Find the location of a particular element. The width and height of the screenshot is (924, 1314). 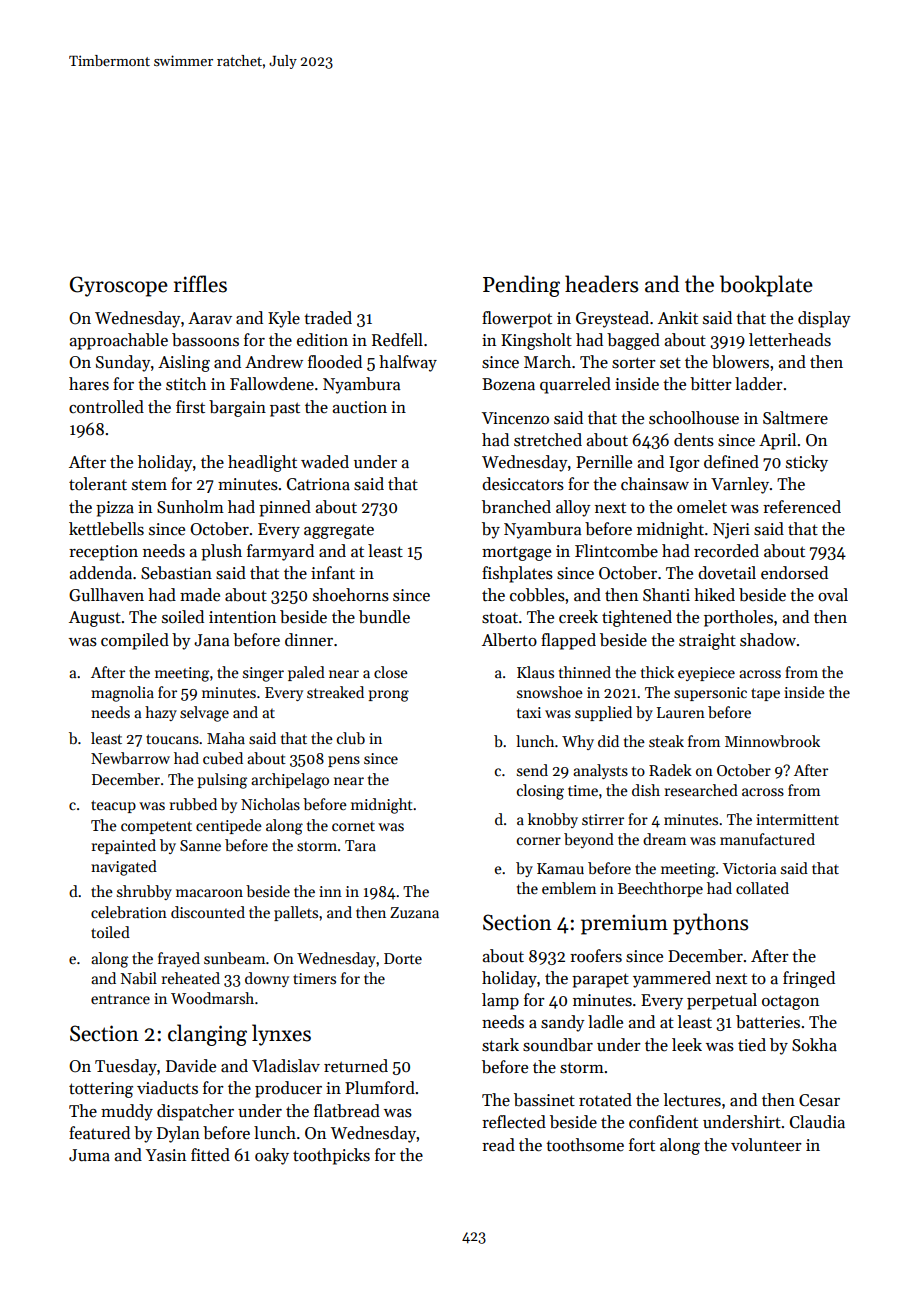

Gyroscope is located at coordinates (119, 286).
